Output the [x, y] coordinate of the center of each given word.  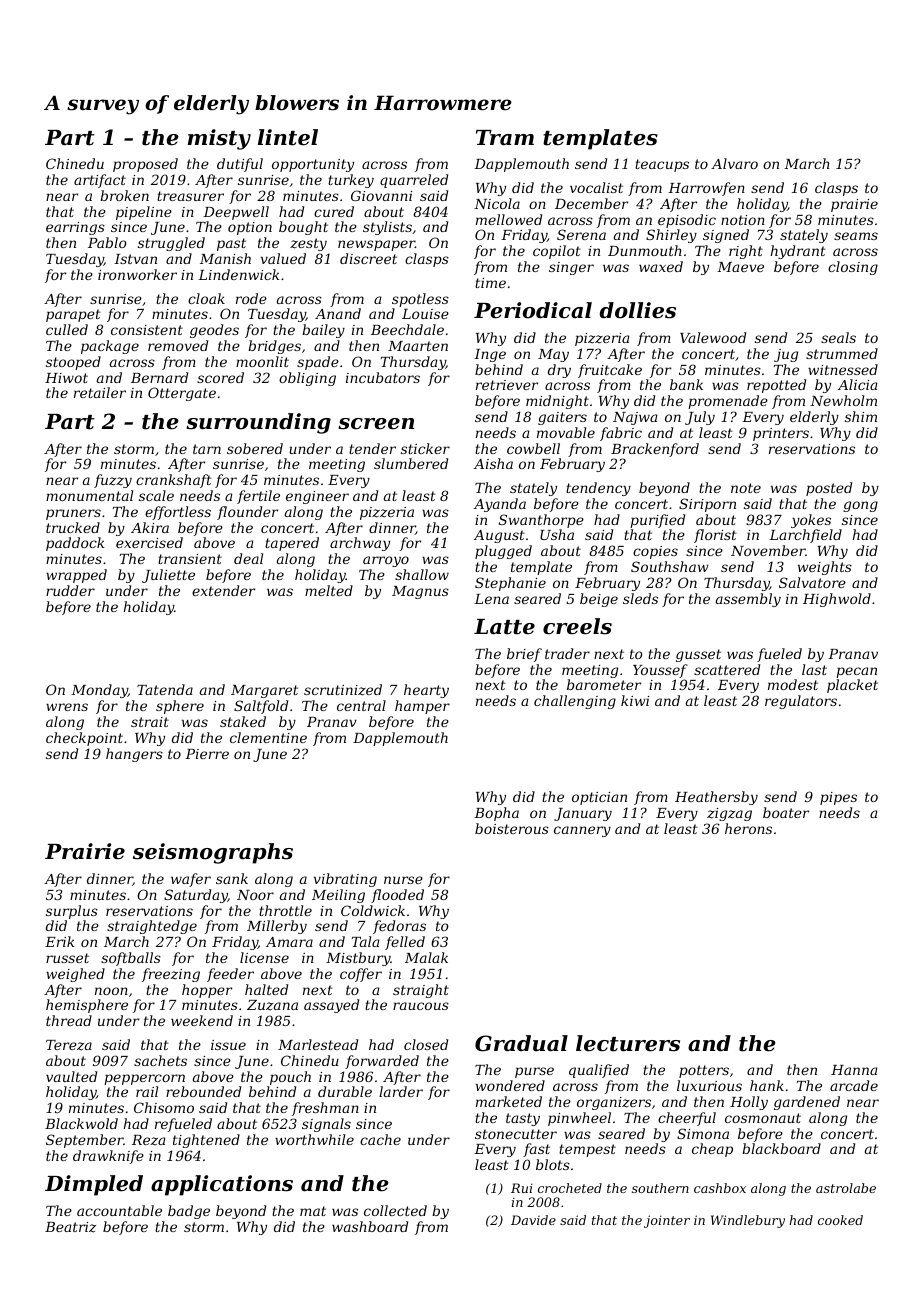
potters [704, 1071]
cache [380, 1139]
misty [219, 139]
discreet [368, 258]
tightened [206, 1141]
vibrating [345, 880]
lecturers [628, 1043]
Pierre [207, 754]
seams [856, 236]
